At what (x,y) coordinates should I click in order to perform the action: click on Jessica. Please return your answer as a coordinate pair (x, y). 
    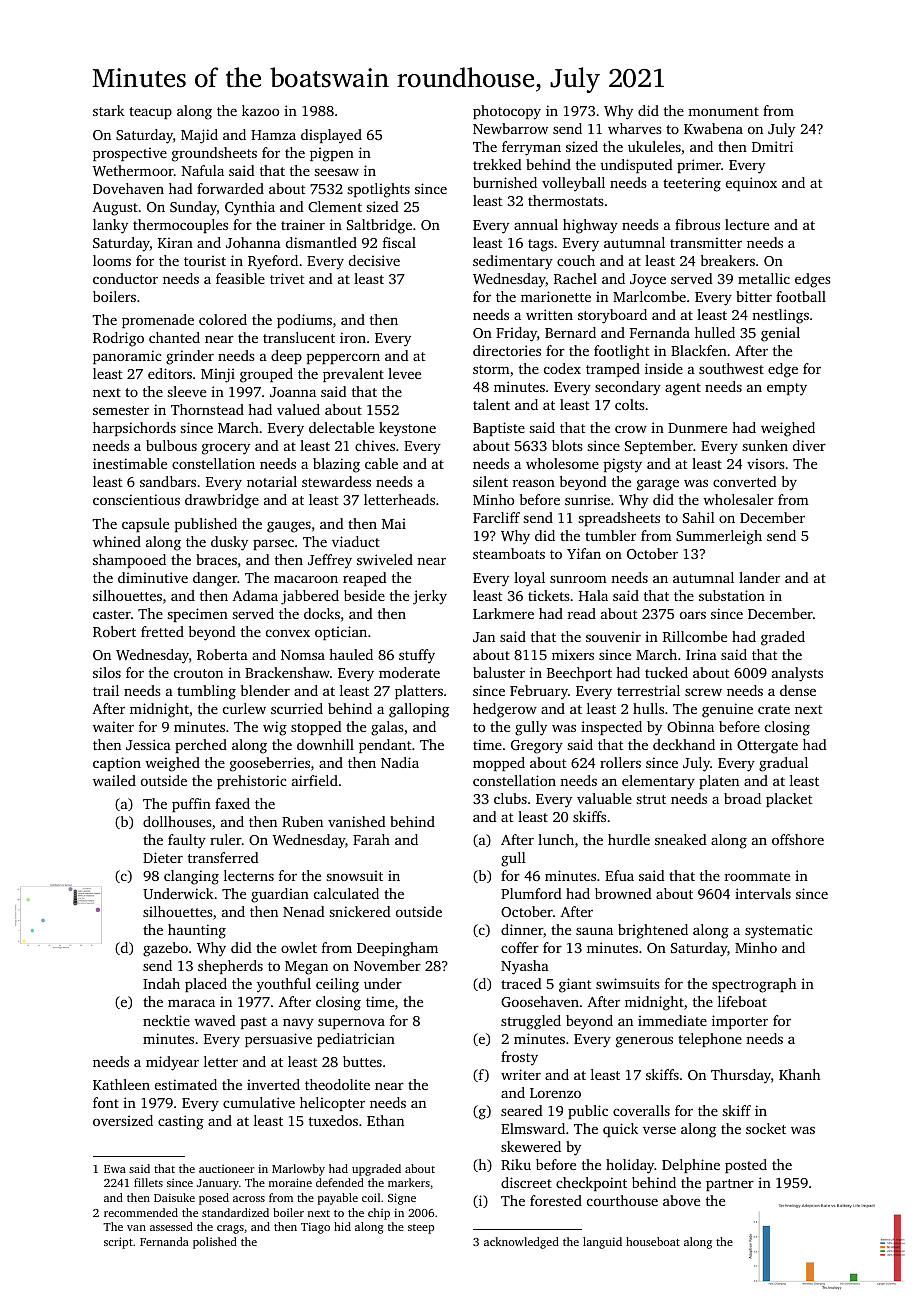
    Looking at the image, I should click on (148, 744).
